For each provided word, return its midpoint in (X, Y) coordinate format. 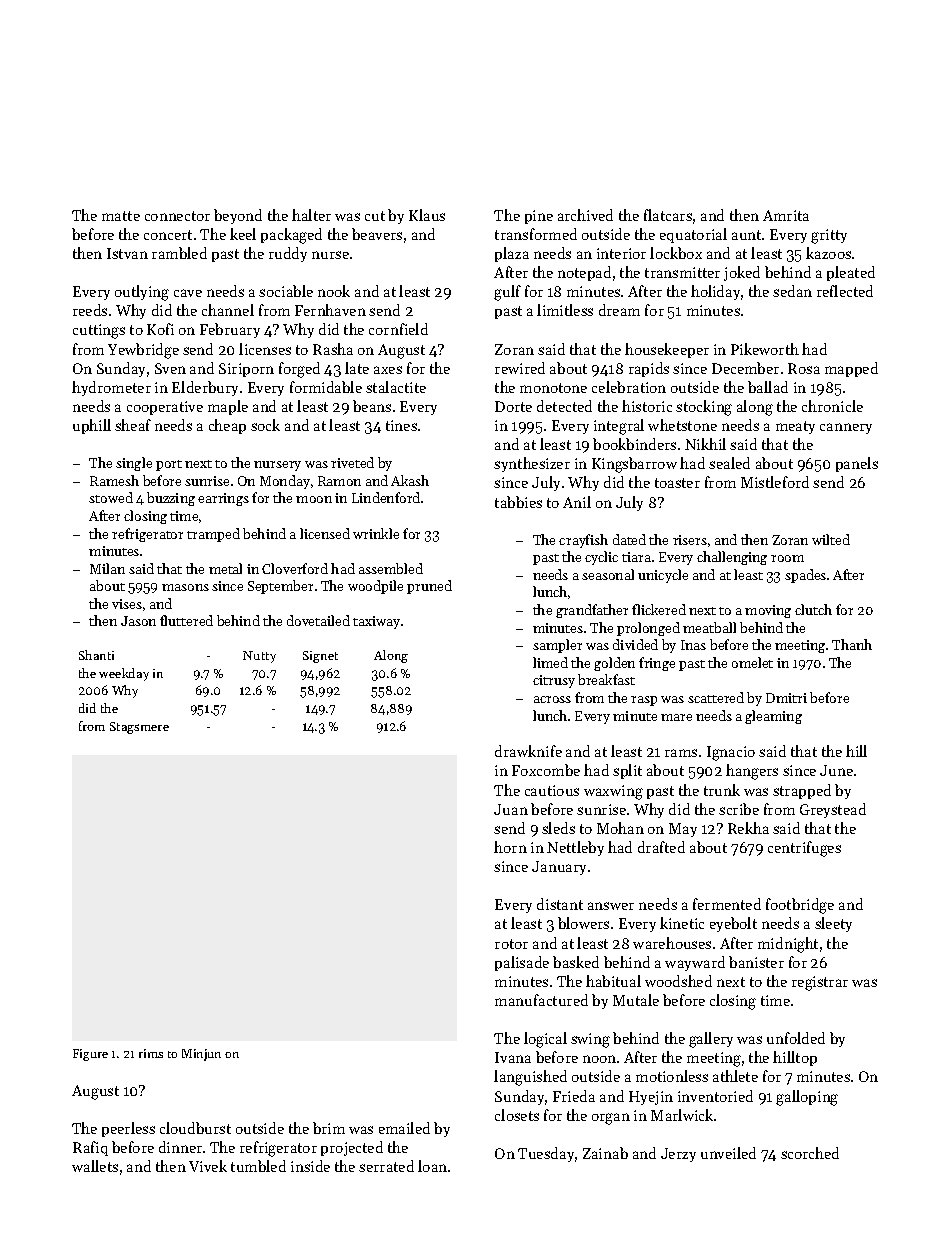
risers (690, 540)
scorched (810, 1153)
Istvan (127, 253)
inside (310, 1166)
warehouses (672, 943)
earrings (223, 499)
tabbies (518, 502)
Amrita (786, 215)
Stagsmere (139, 728)
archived (585, 215)
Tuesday (546, 1154)
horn (510, 847)
